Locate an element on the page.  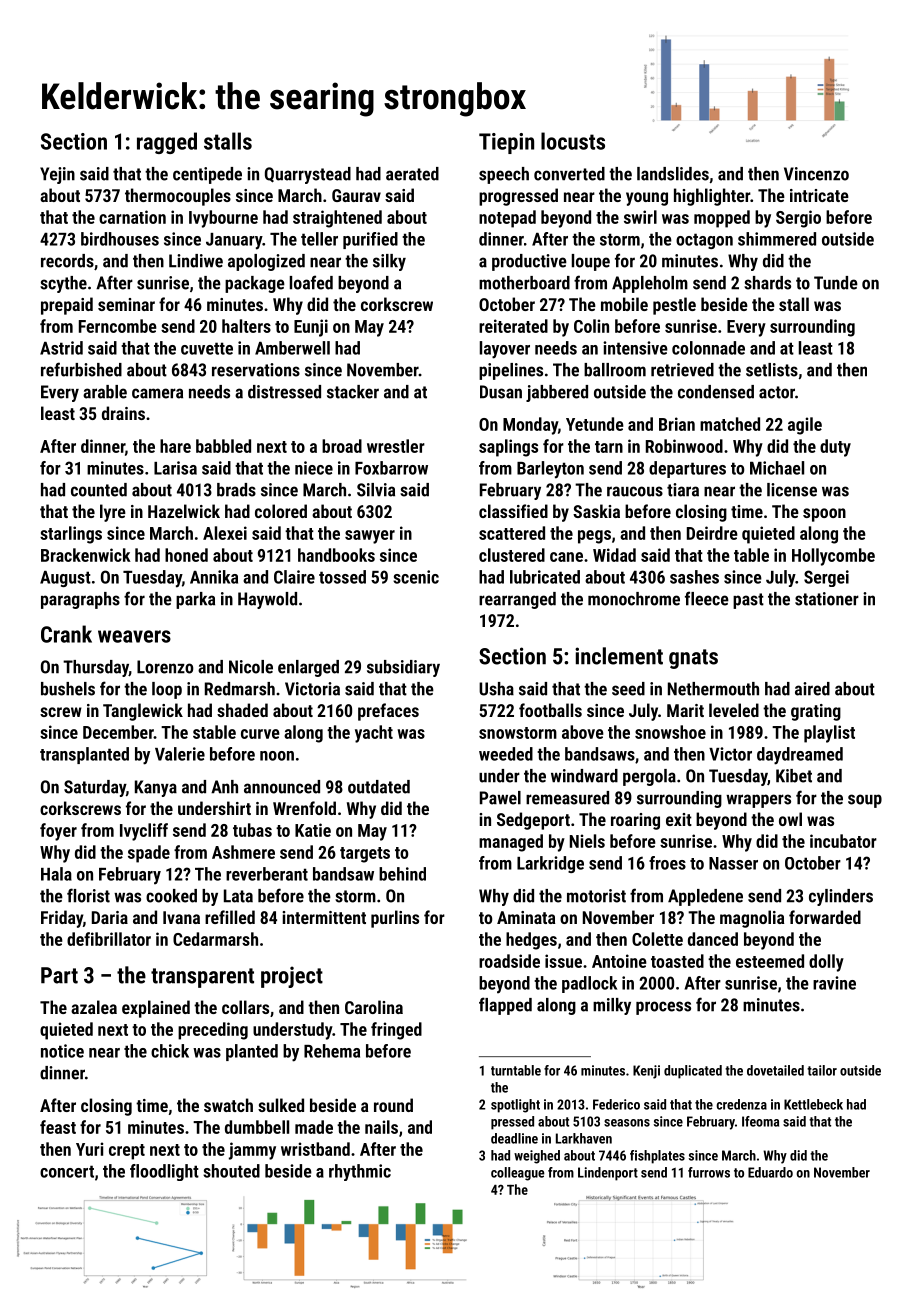
Vincenzo is located at coordinates (816, 174).
